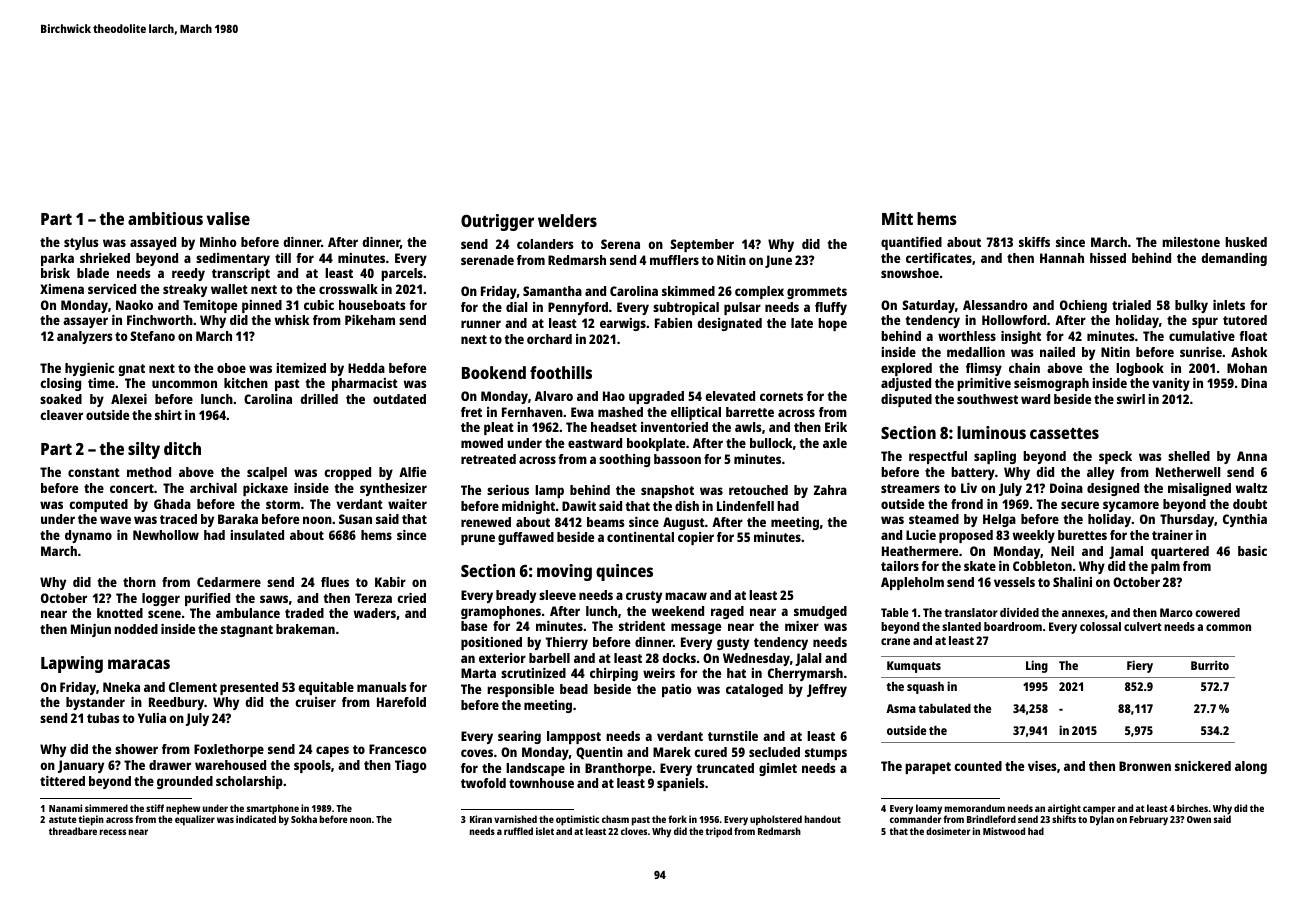  I want to click on dynamo, so click(88, 536).
